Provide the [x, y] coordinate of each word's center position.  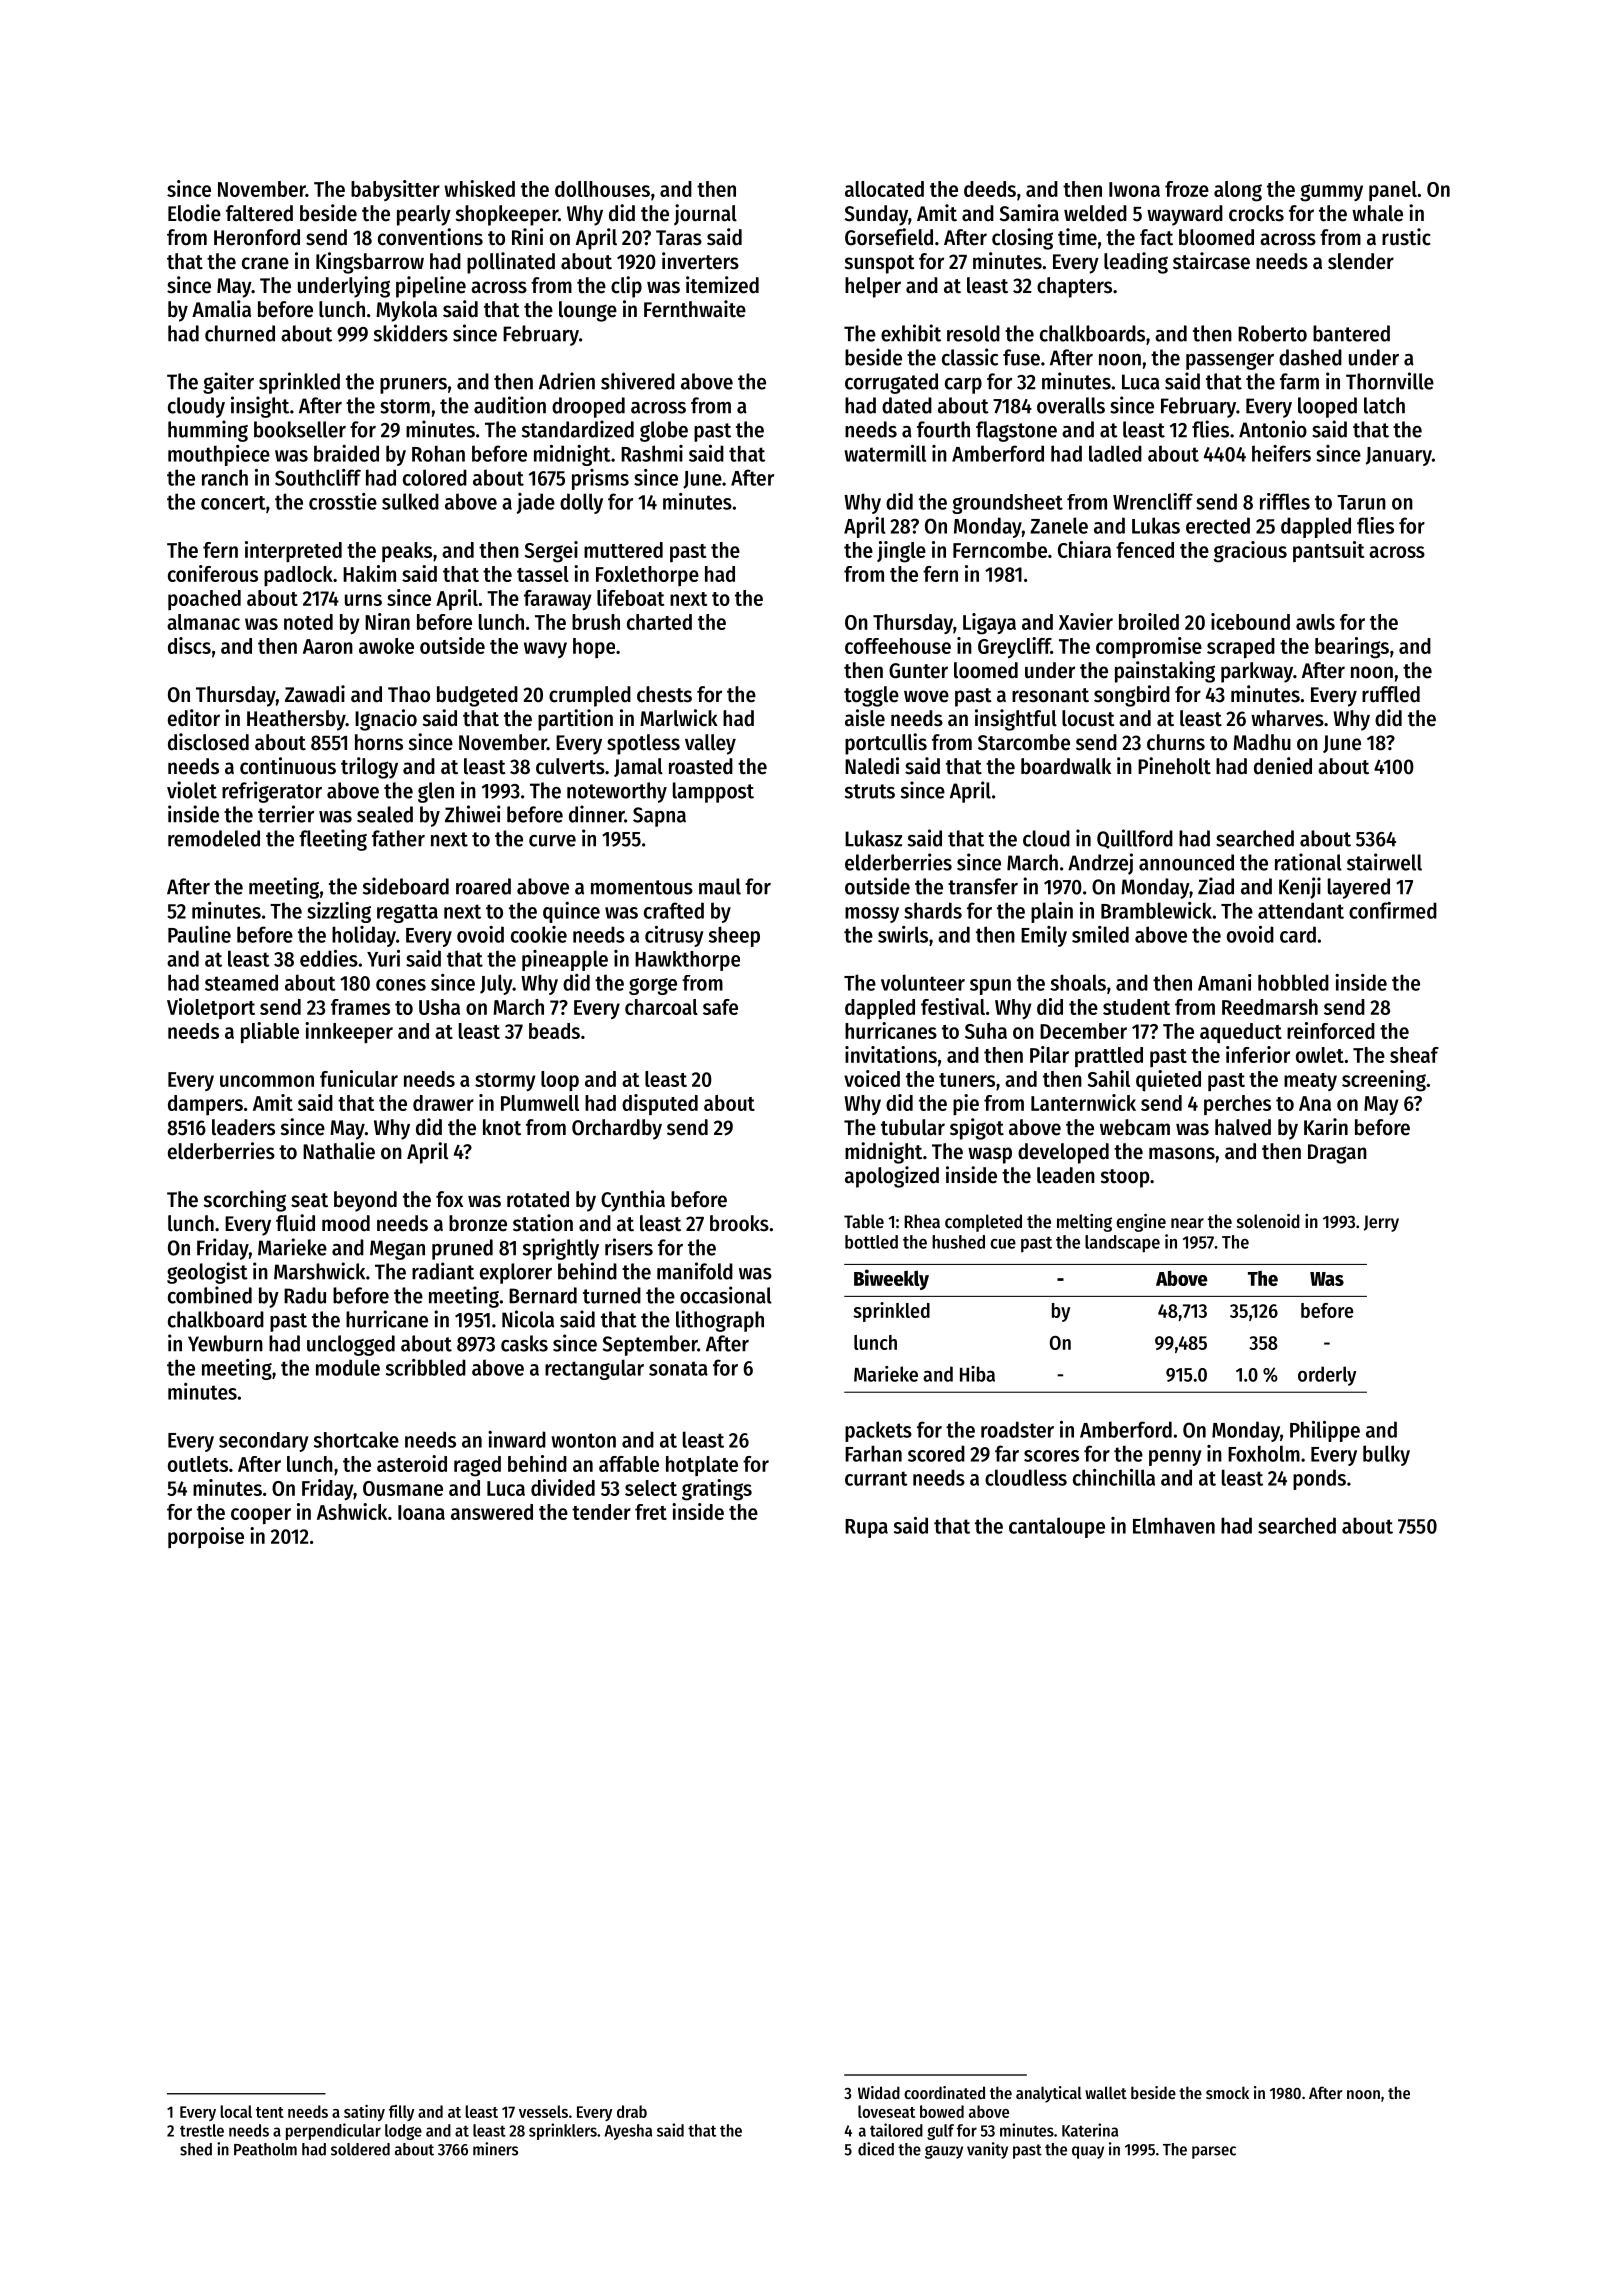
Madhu [1262, 742]
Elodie [194, 213]
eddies [329, 958]
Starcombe [1024, 742]
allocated [884, 189]
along [1238, 191]
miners [495, 2149]
